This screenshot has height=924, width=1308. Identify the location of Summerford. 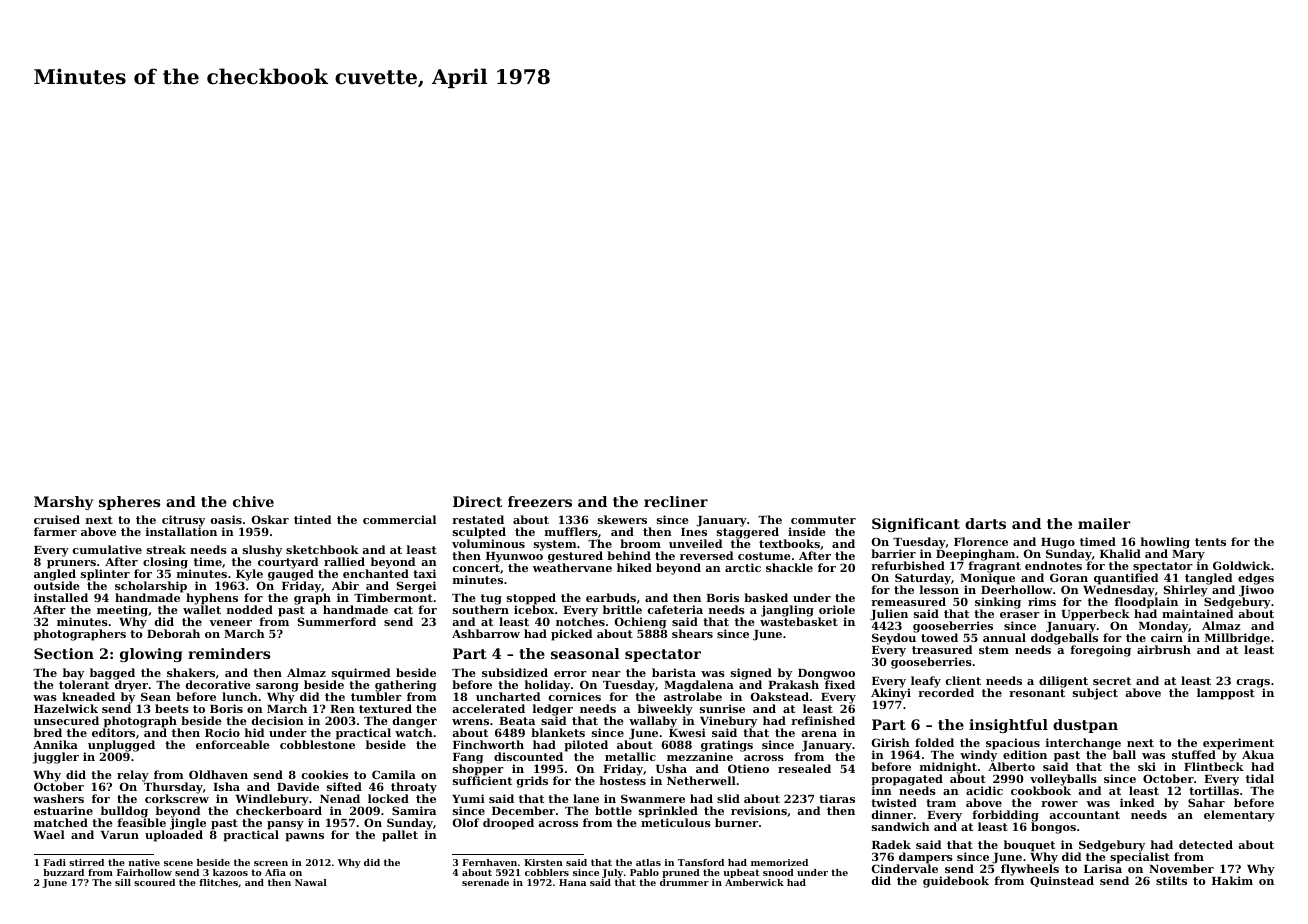
(337, 621).
